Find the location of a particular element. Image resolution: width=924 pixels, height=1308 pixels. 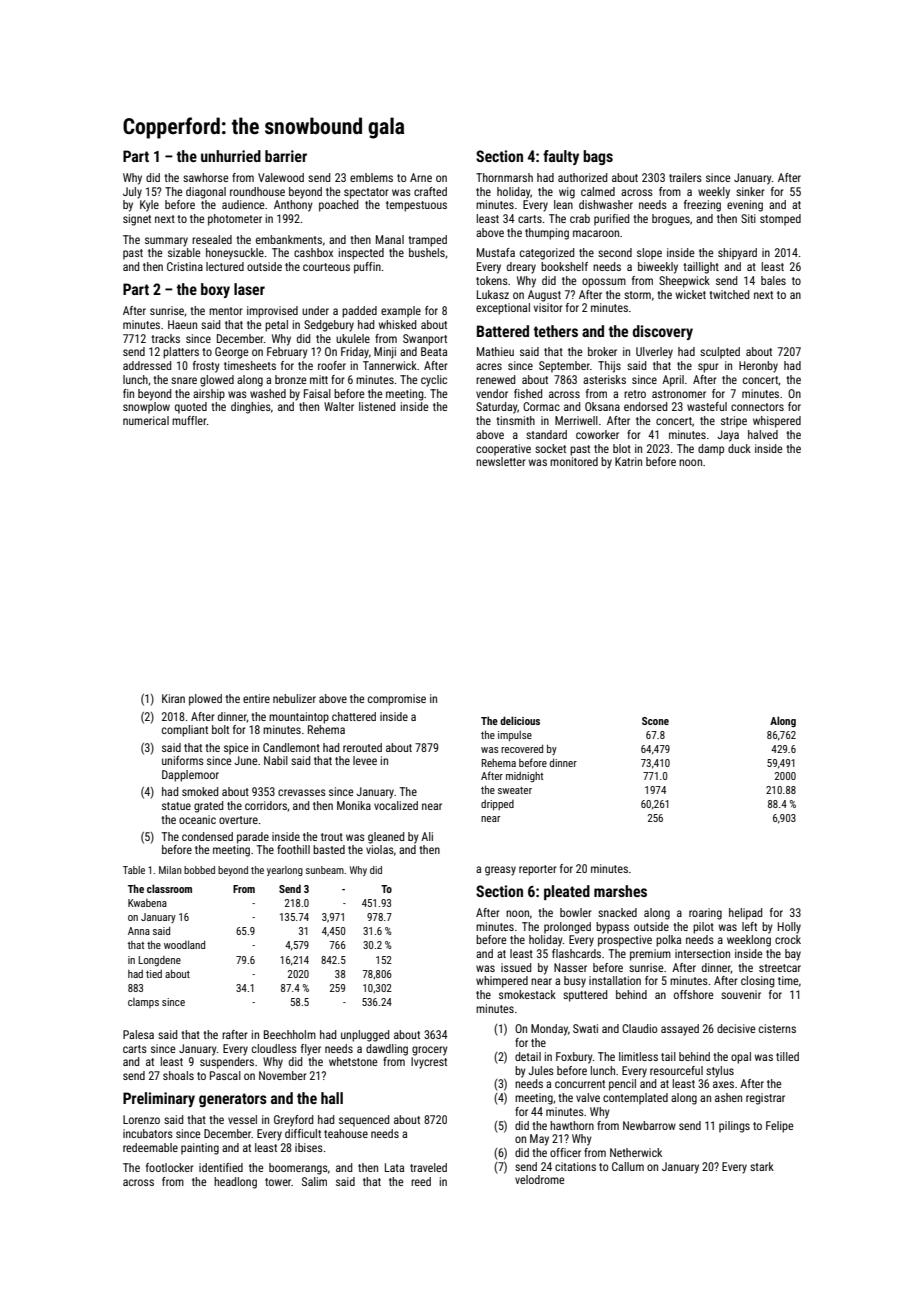

velodrome is located at coordinates (539, 1179).
